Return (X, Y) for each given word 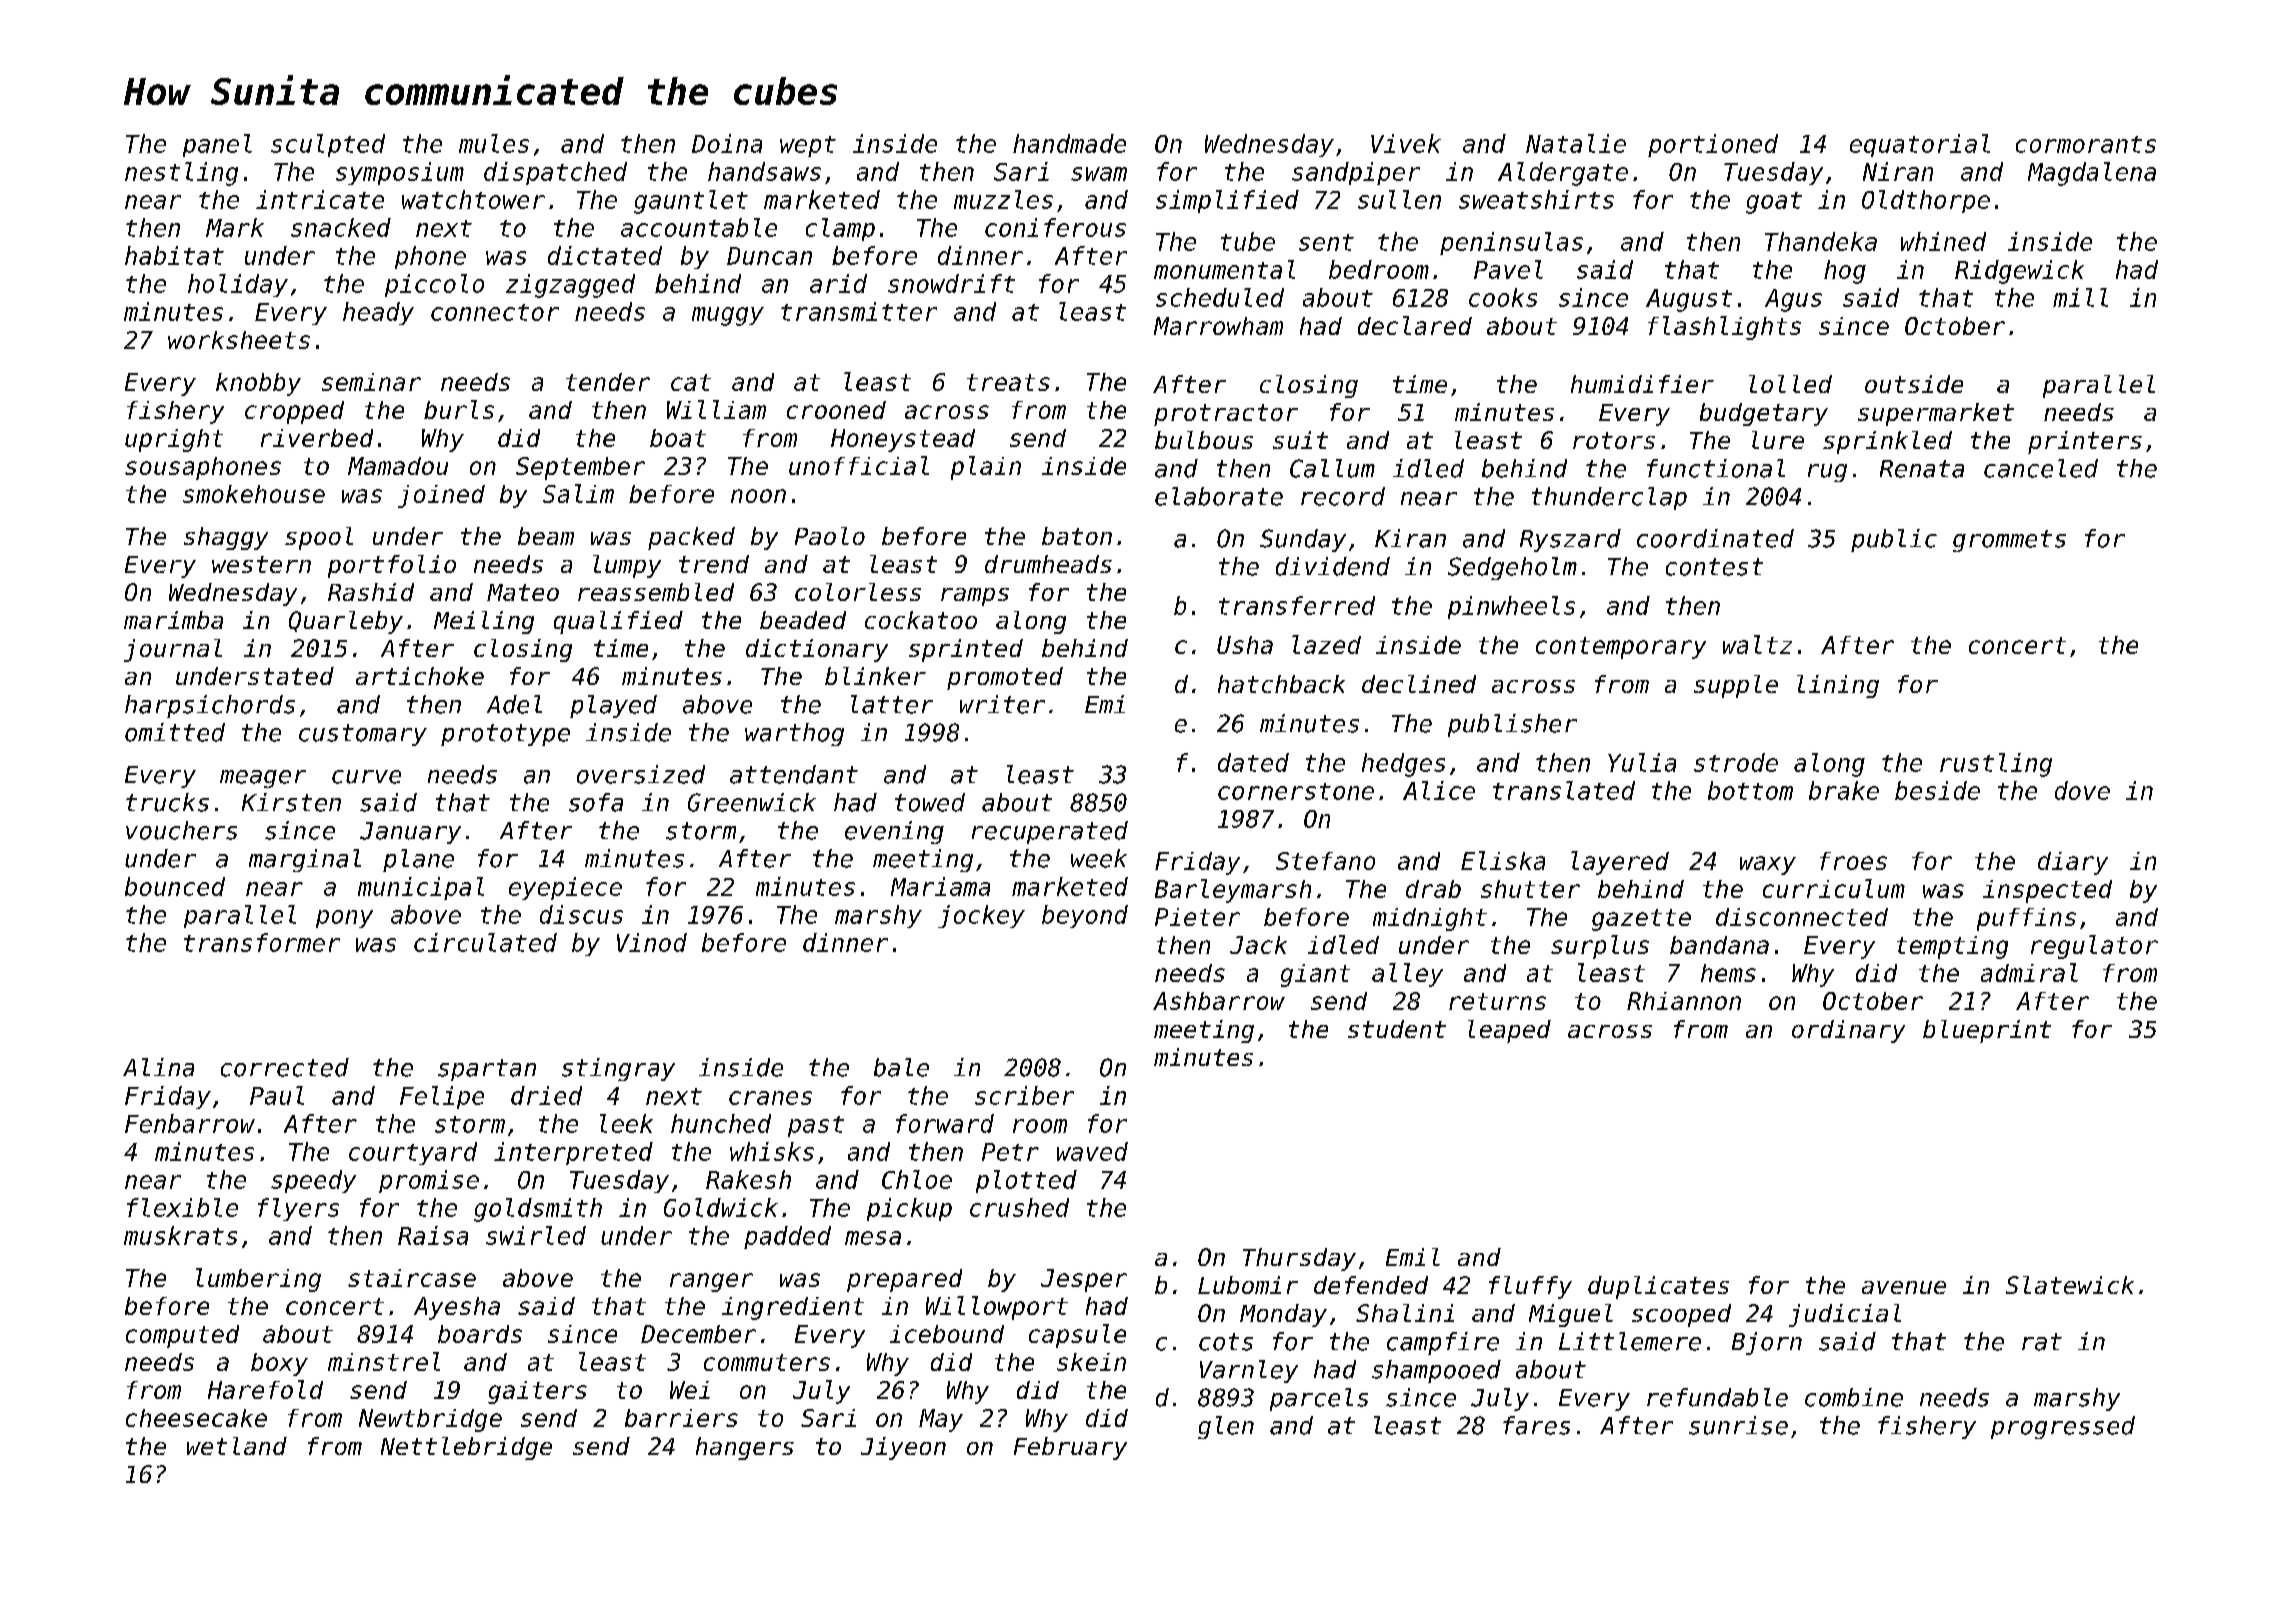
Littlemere (1630, 1341)
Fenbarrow (190, 1123)
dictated (605, 255)
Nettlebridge (466, 1448)
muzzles (1003, 199)
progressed (2063, 1427)
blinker (875, 676)
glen (1226, 1427)
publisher (1512, 725)
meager (263, 779)
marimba (173, 620)
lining (1838, 686)
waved (1092, 1151)
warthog (794, 734)
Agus (1793, 300)
